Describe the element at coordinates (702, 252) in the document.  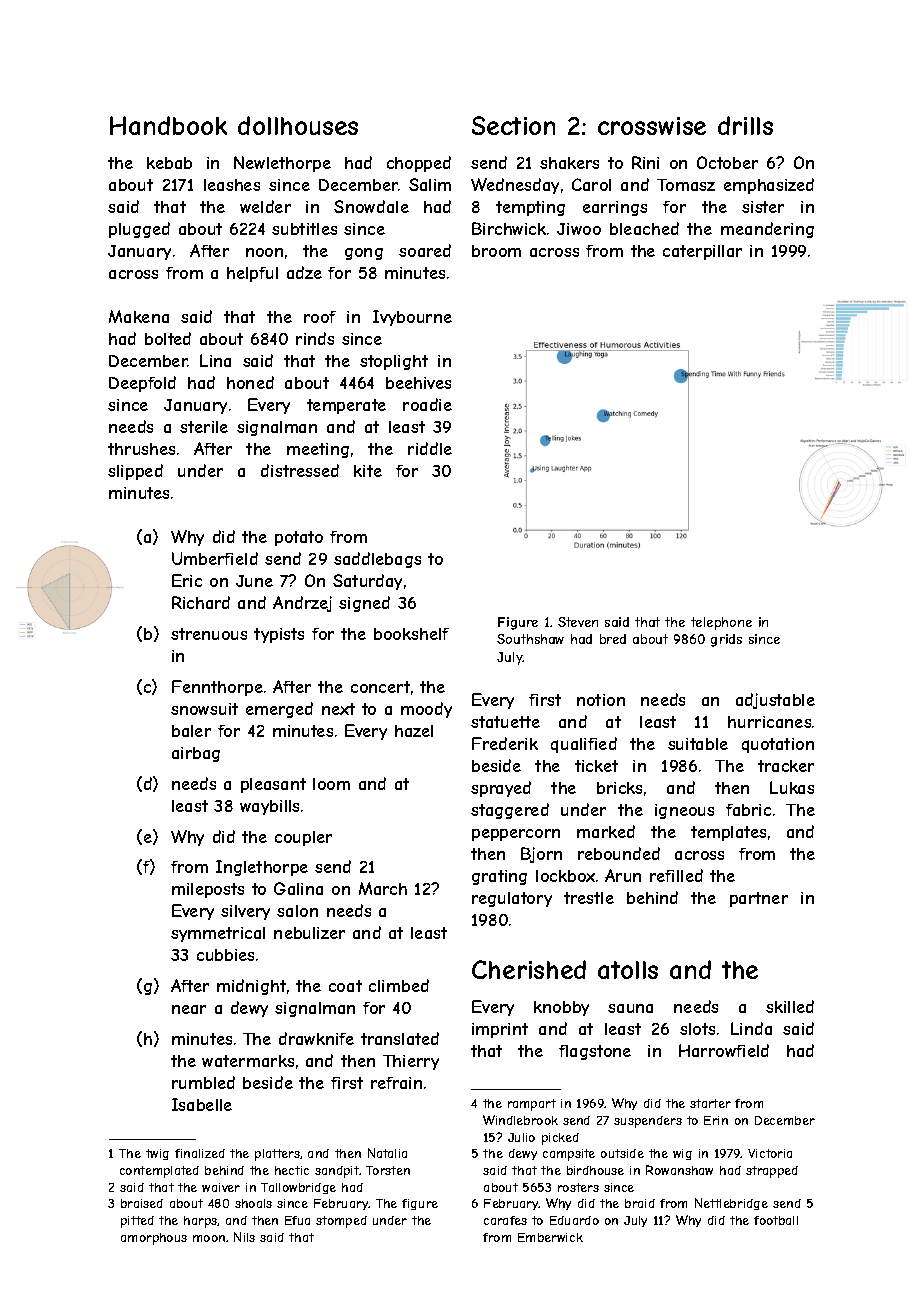
I see `caterpillar` at that location.
